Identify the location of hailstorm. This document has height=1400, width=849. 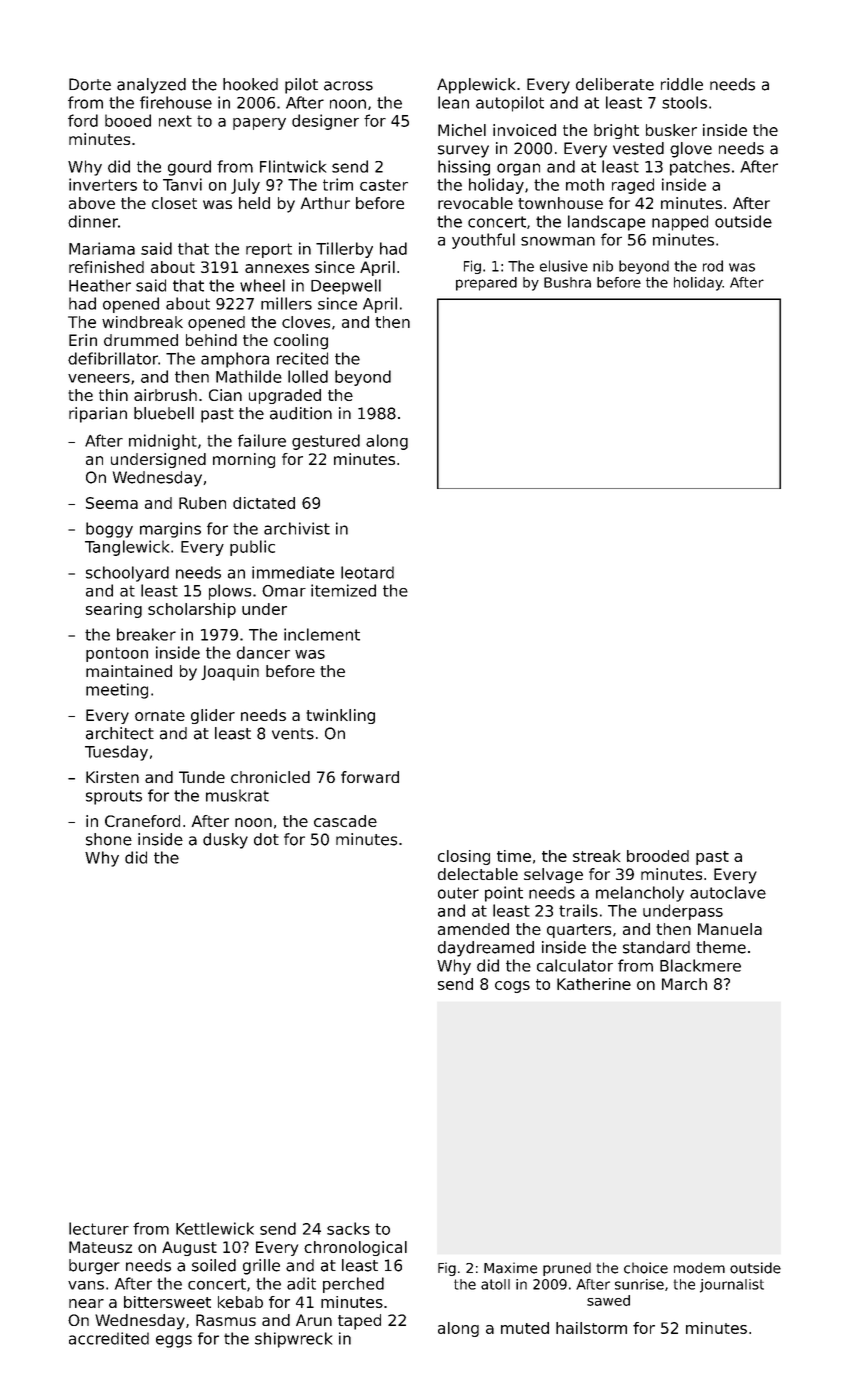
(591, 1328).
